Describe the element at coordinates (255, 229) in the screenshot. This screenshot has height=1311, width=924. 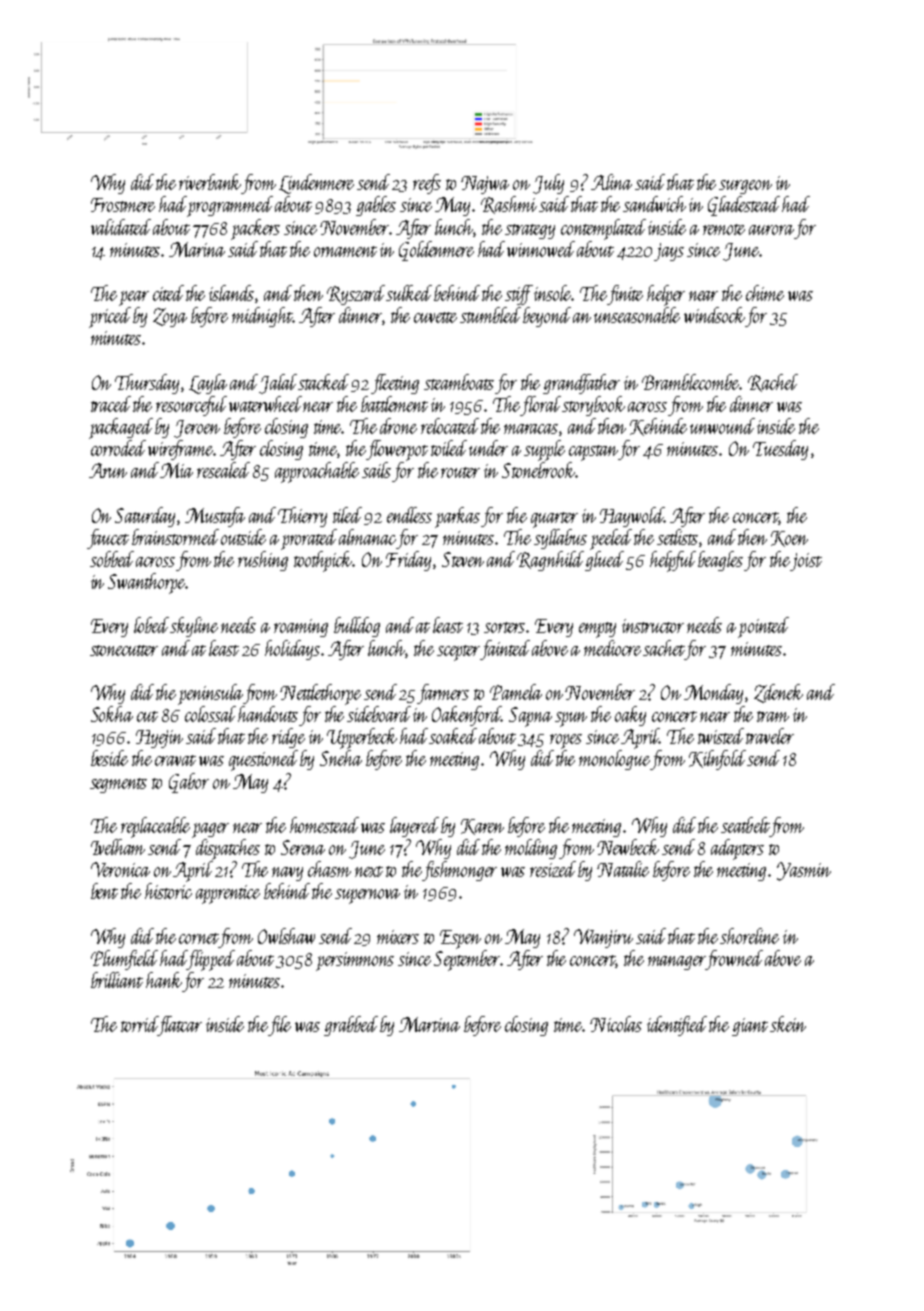
I see `packers` at that location.
